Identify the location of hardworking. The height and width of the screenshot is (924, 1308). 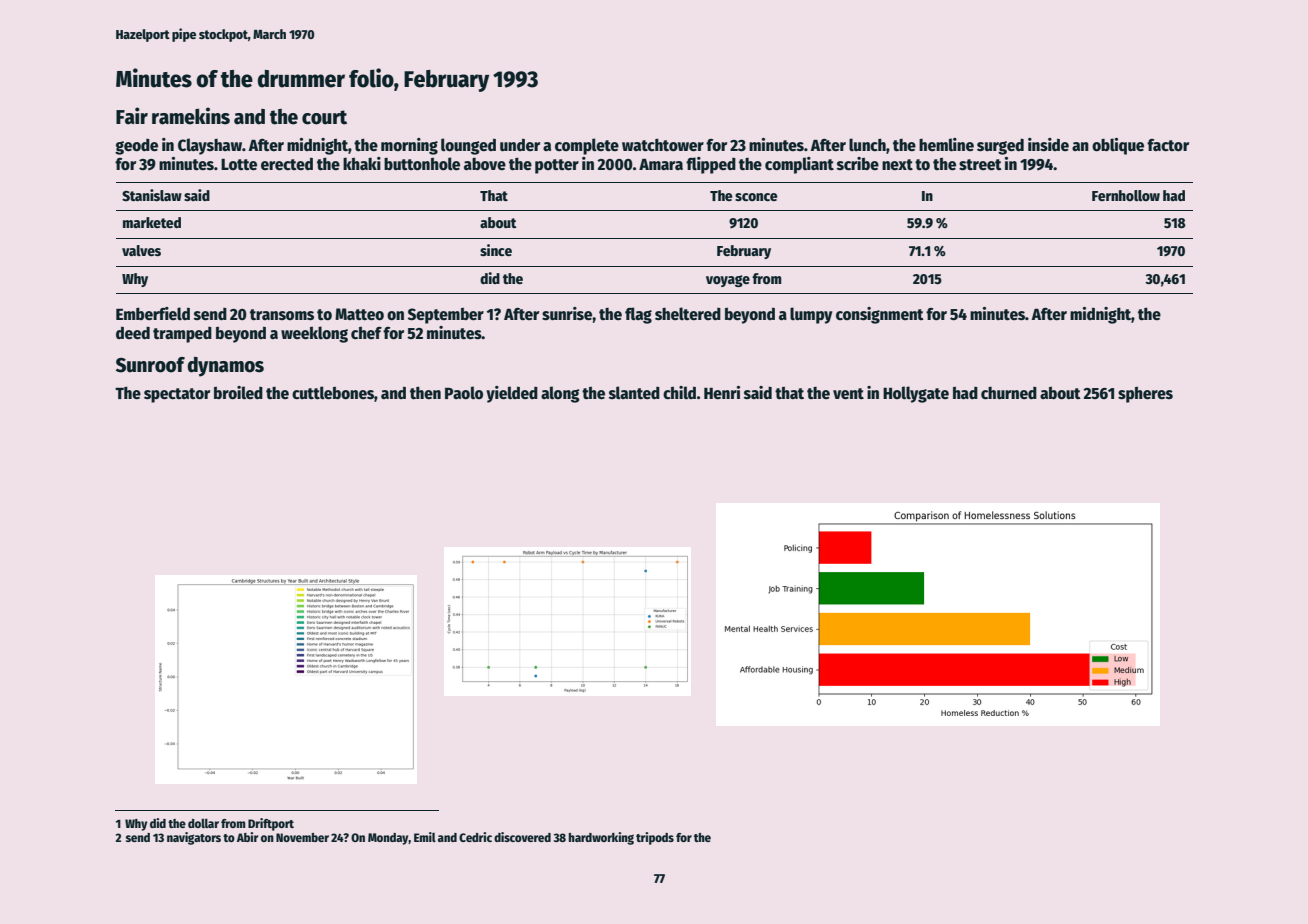
(601, 838).
